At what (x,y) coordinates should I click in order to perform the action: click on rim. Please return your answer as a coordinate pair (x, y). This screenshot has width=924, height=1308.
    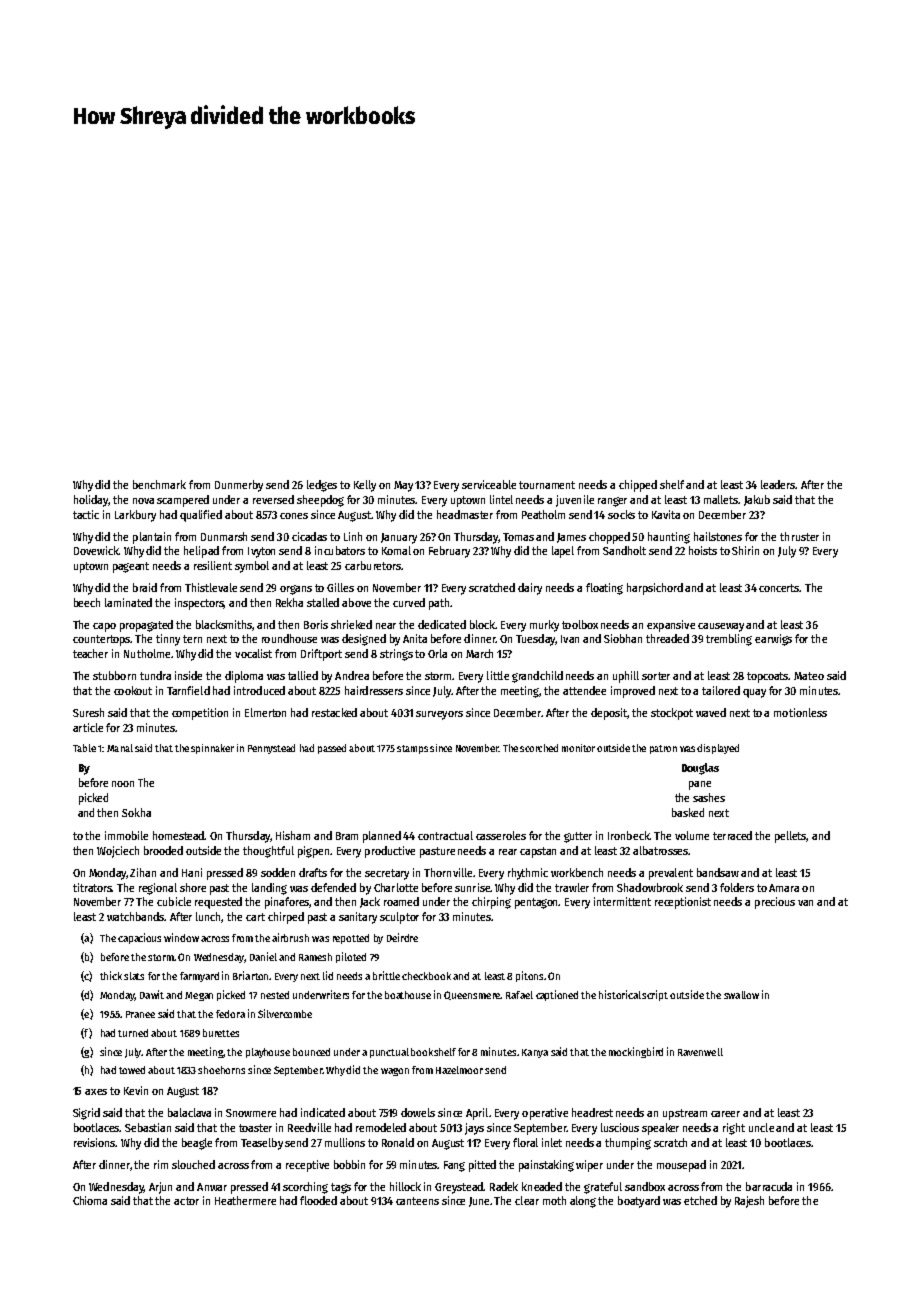
    Looking at the image, I should click on (161, 1164).
